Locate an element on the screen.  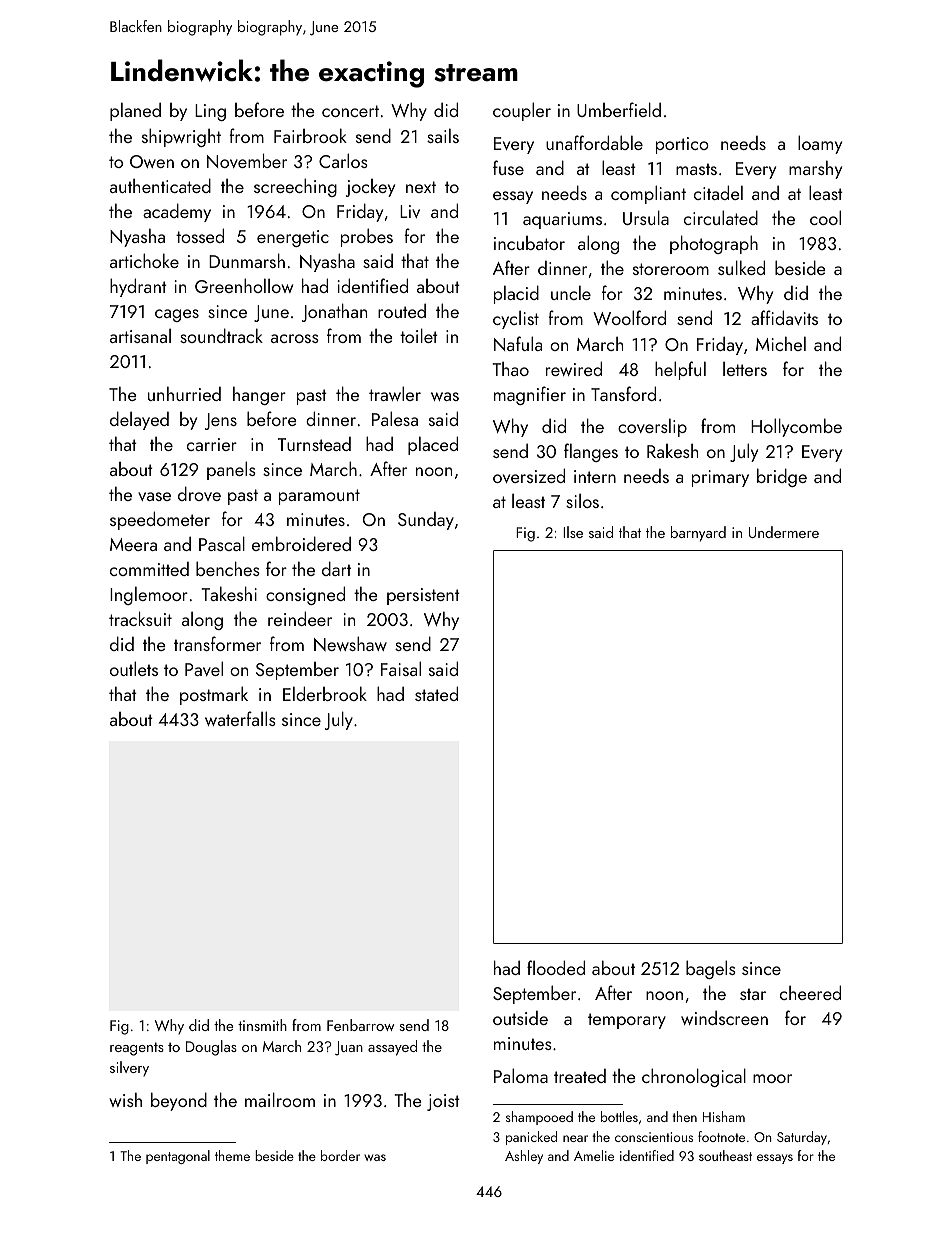
barnyard is located at coordinates (698, 534).
